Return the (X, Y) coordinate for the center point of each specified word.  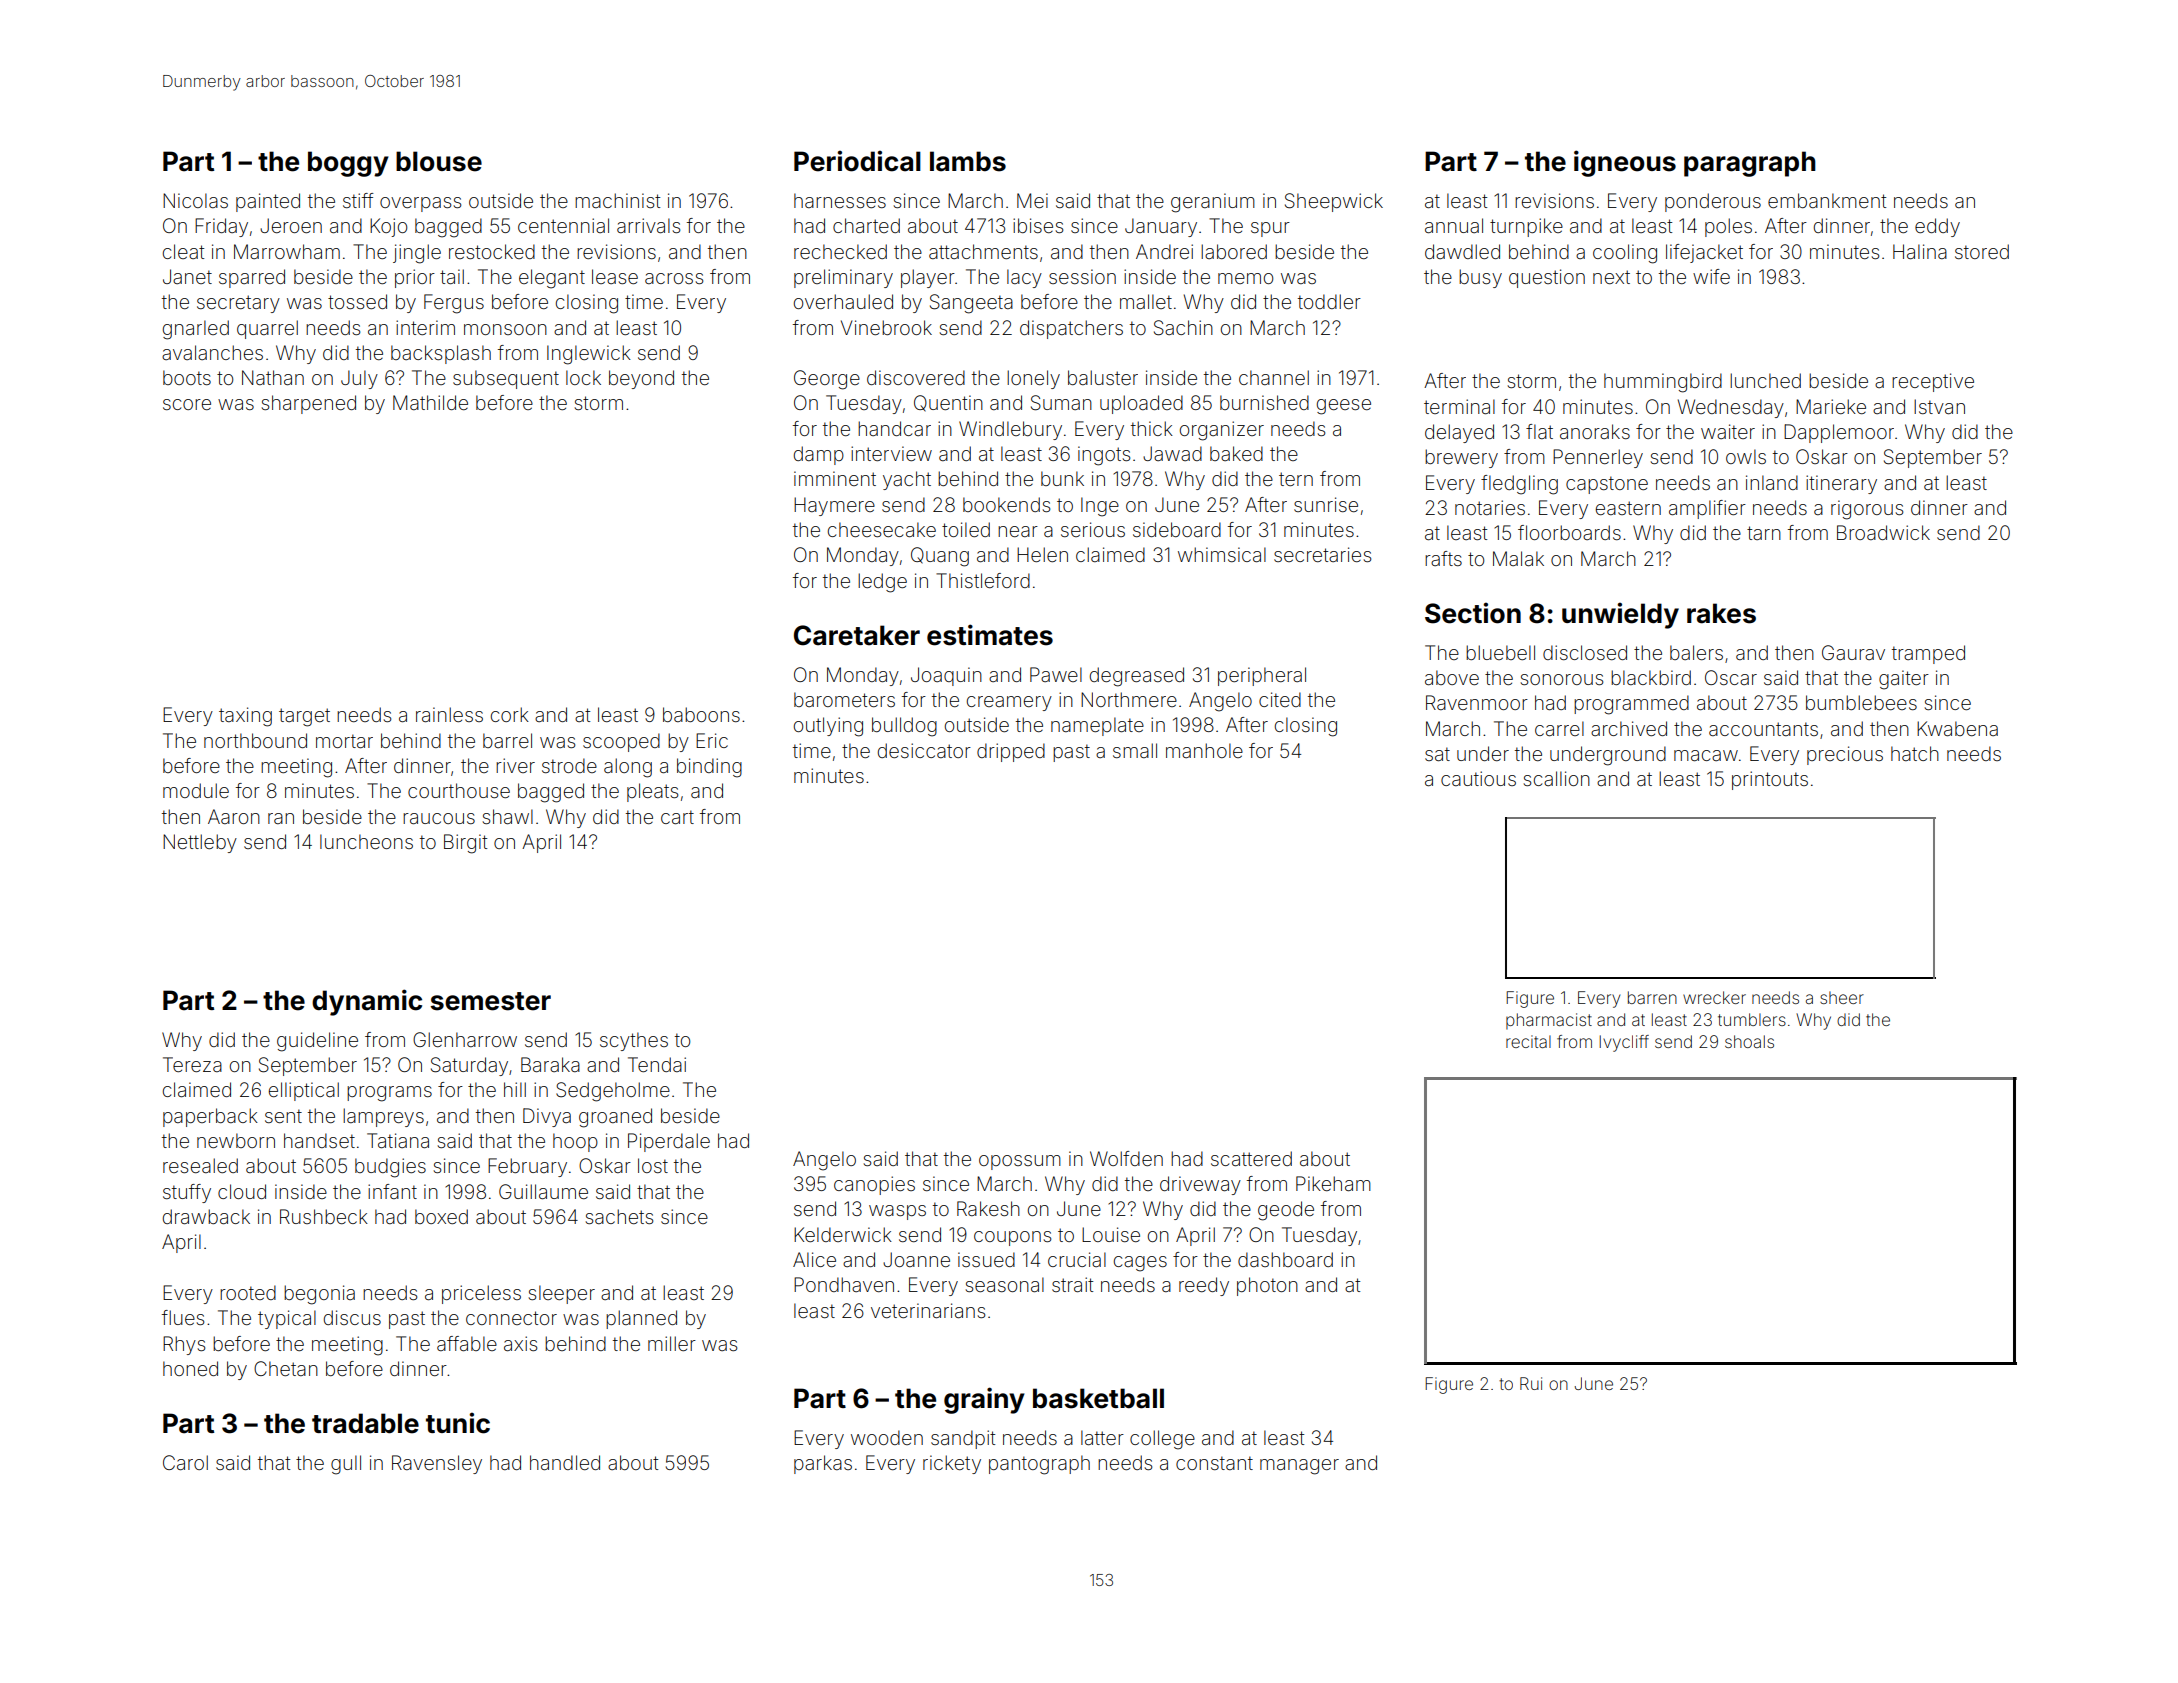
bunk (1062, 478)
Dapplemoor (1839, 433)
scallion (1557, 778)
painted (268, 202)
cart (677, 817)
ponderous (1713, 202)
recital (1528, 1041)
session (1082, 276)
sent (283, 1116)
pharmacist (1549, 1021)
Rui (1531, 1383)
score (187, 404)
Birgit (465, 844)
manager (1299, 1467)
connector (511, 1318)
